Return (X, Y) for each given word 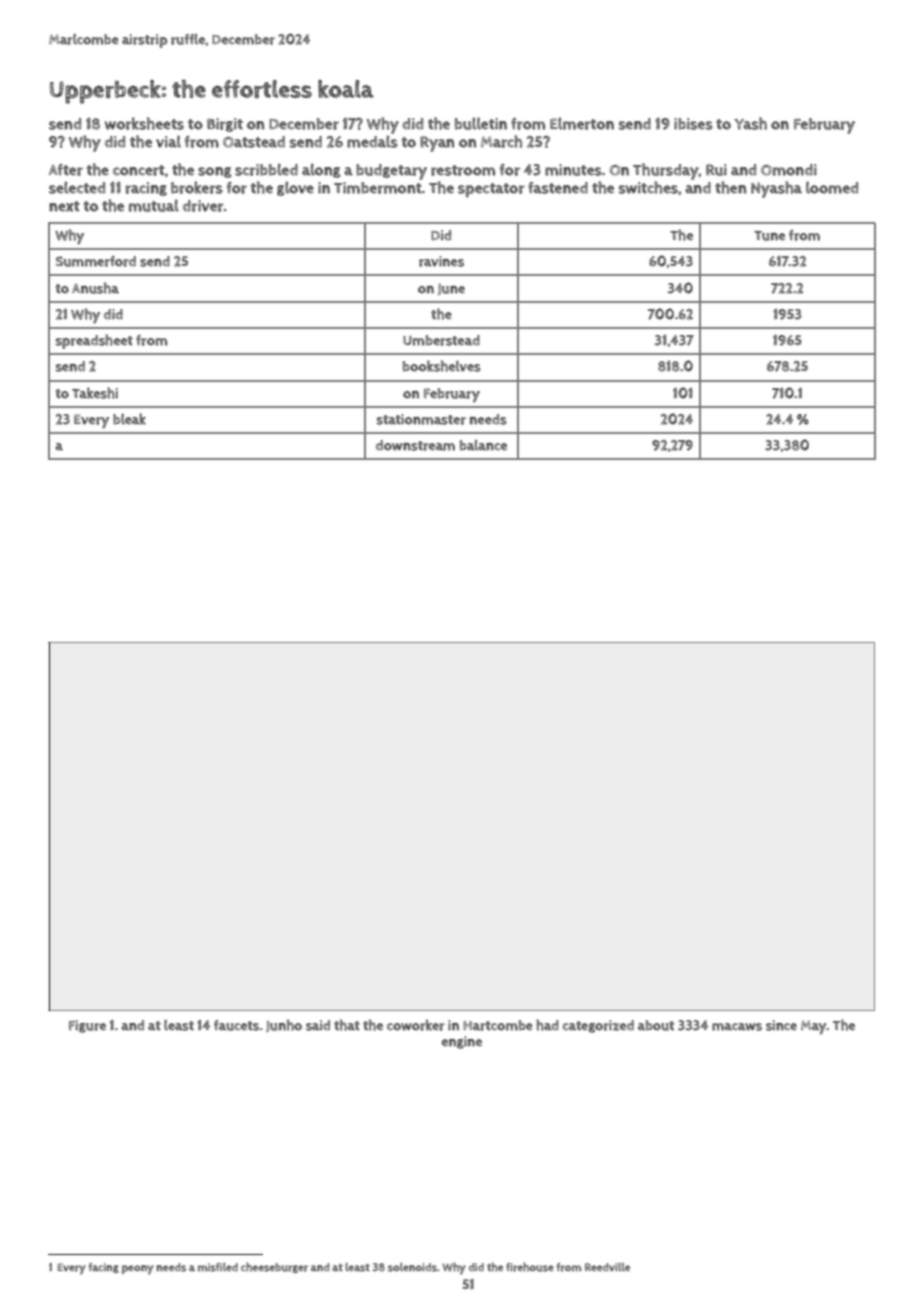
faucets (236, 1025)
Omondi (789, 170)
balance (483, 445)
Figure (87, 1026)
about (656, 1025)
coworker (416, 1025)
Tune (769, 236)
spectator (491, 190)
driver (203, 206)
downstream (415, 445)
